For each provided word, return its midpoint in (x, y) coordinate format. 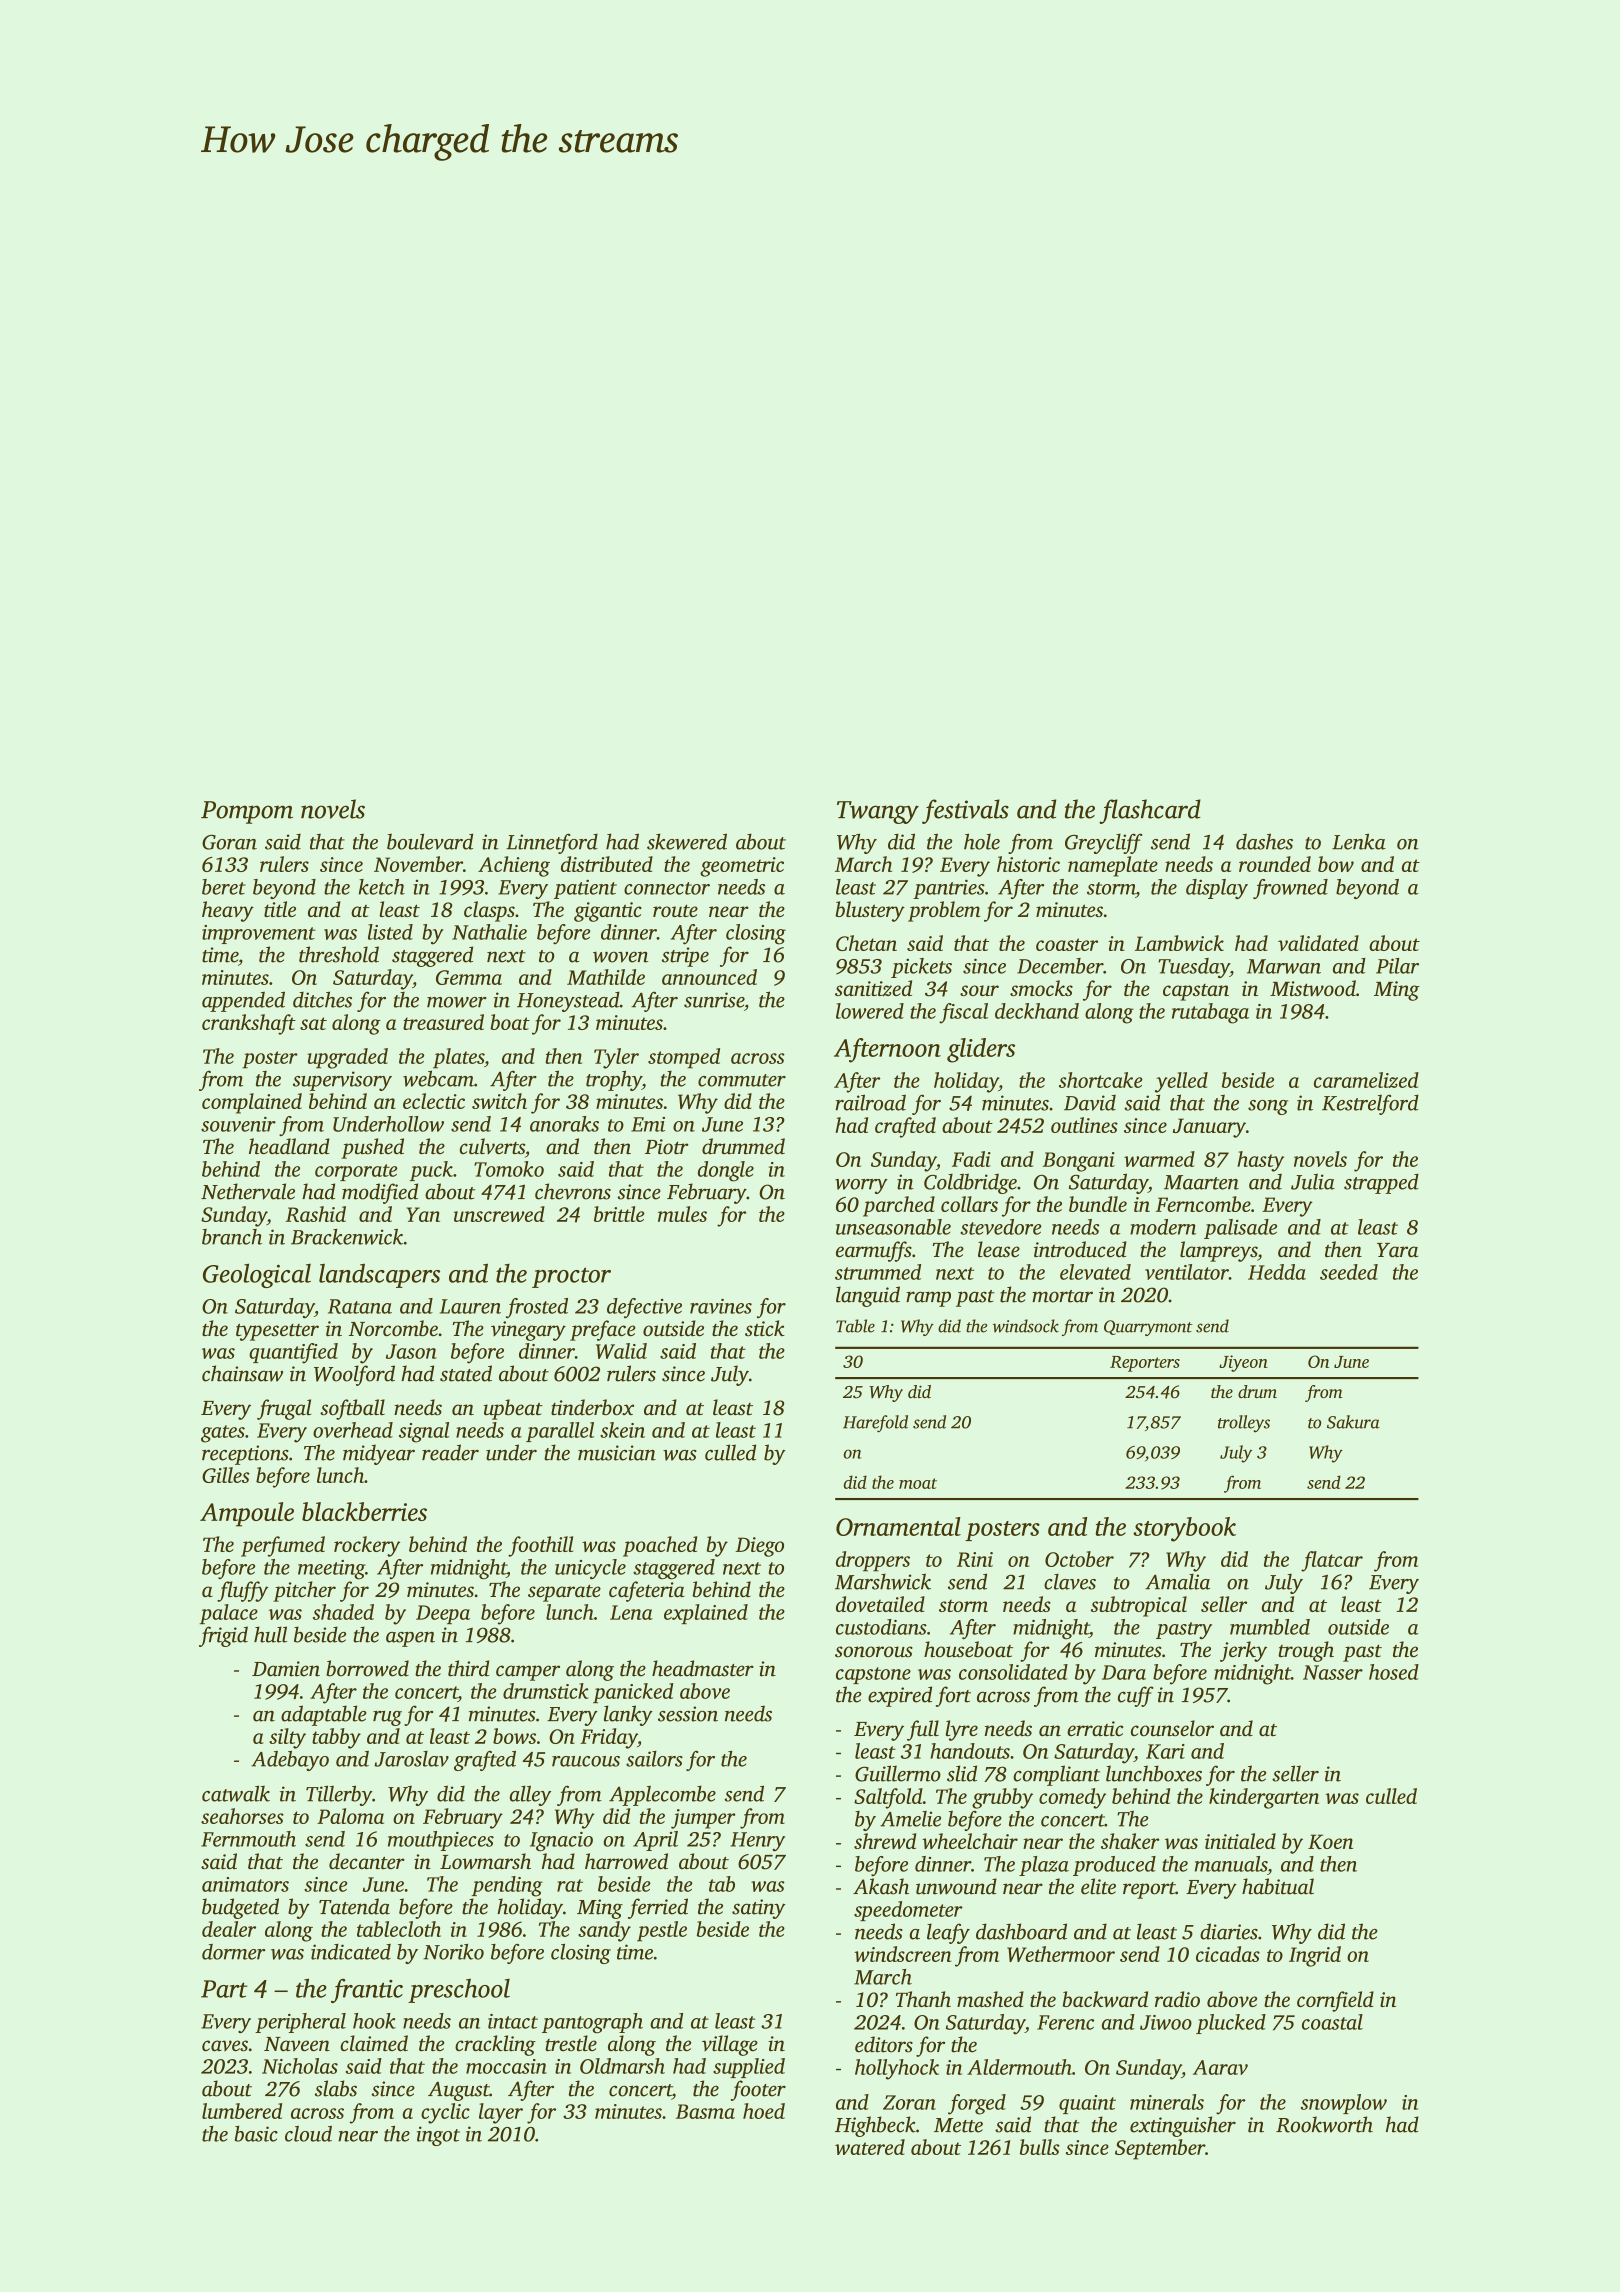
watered (870, 2147)
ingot (438, 2136)
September (1160, 2149)
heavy (228, 911)
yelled (1181, 1082)
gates (223, 1434)
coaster (1067, 944)
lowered (870, 1011)
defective (644, 1308)
